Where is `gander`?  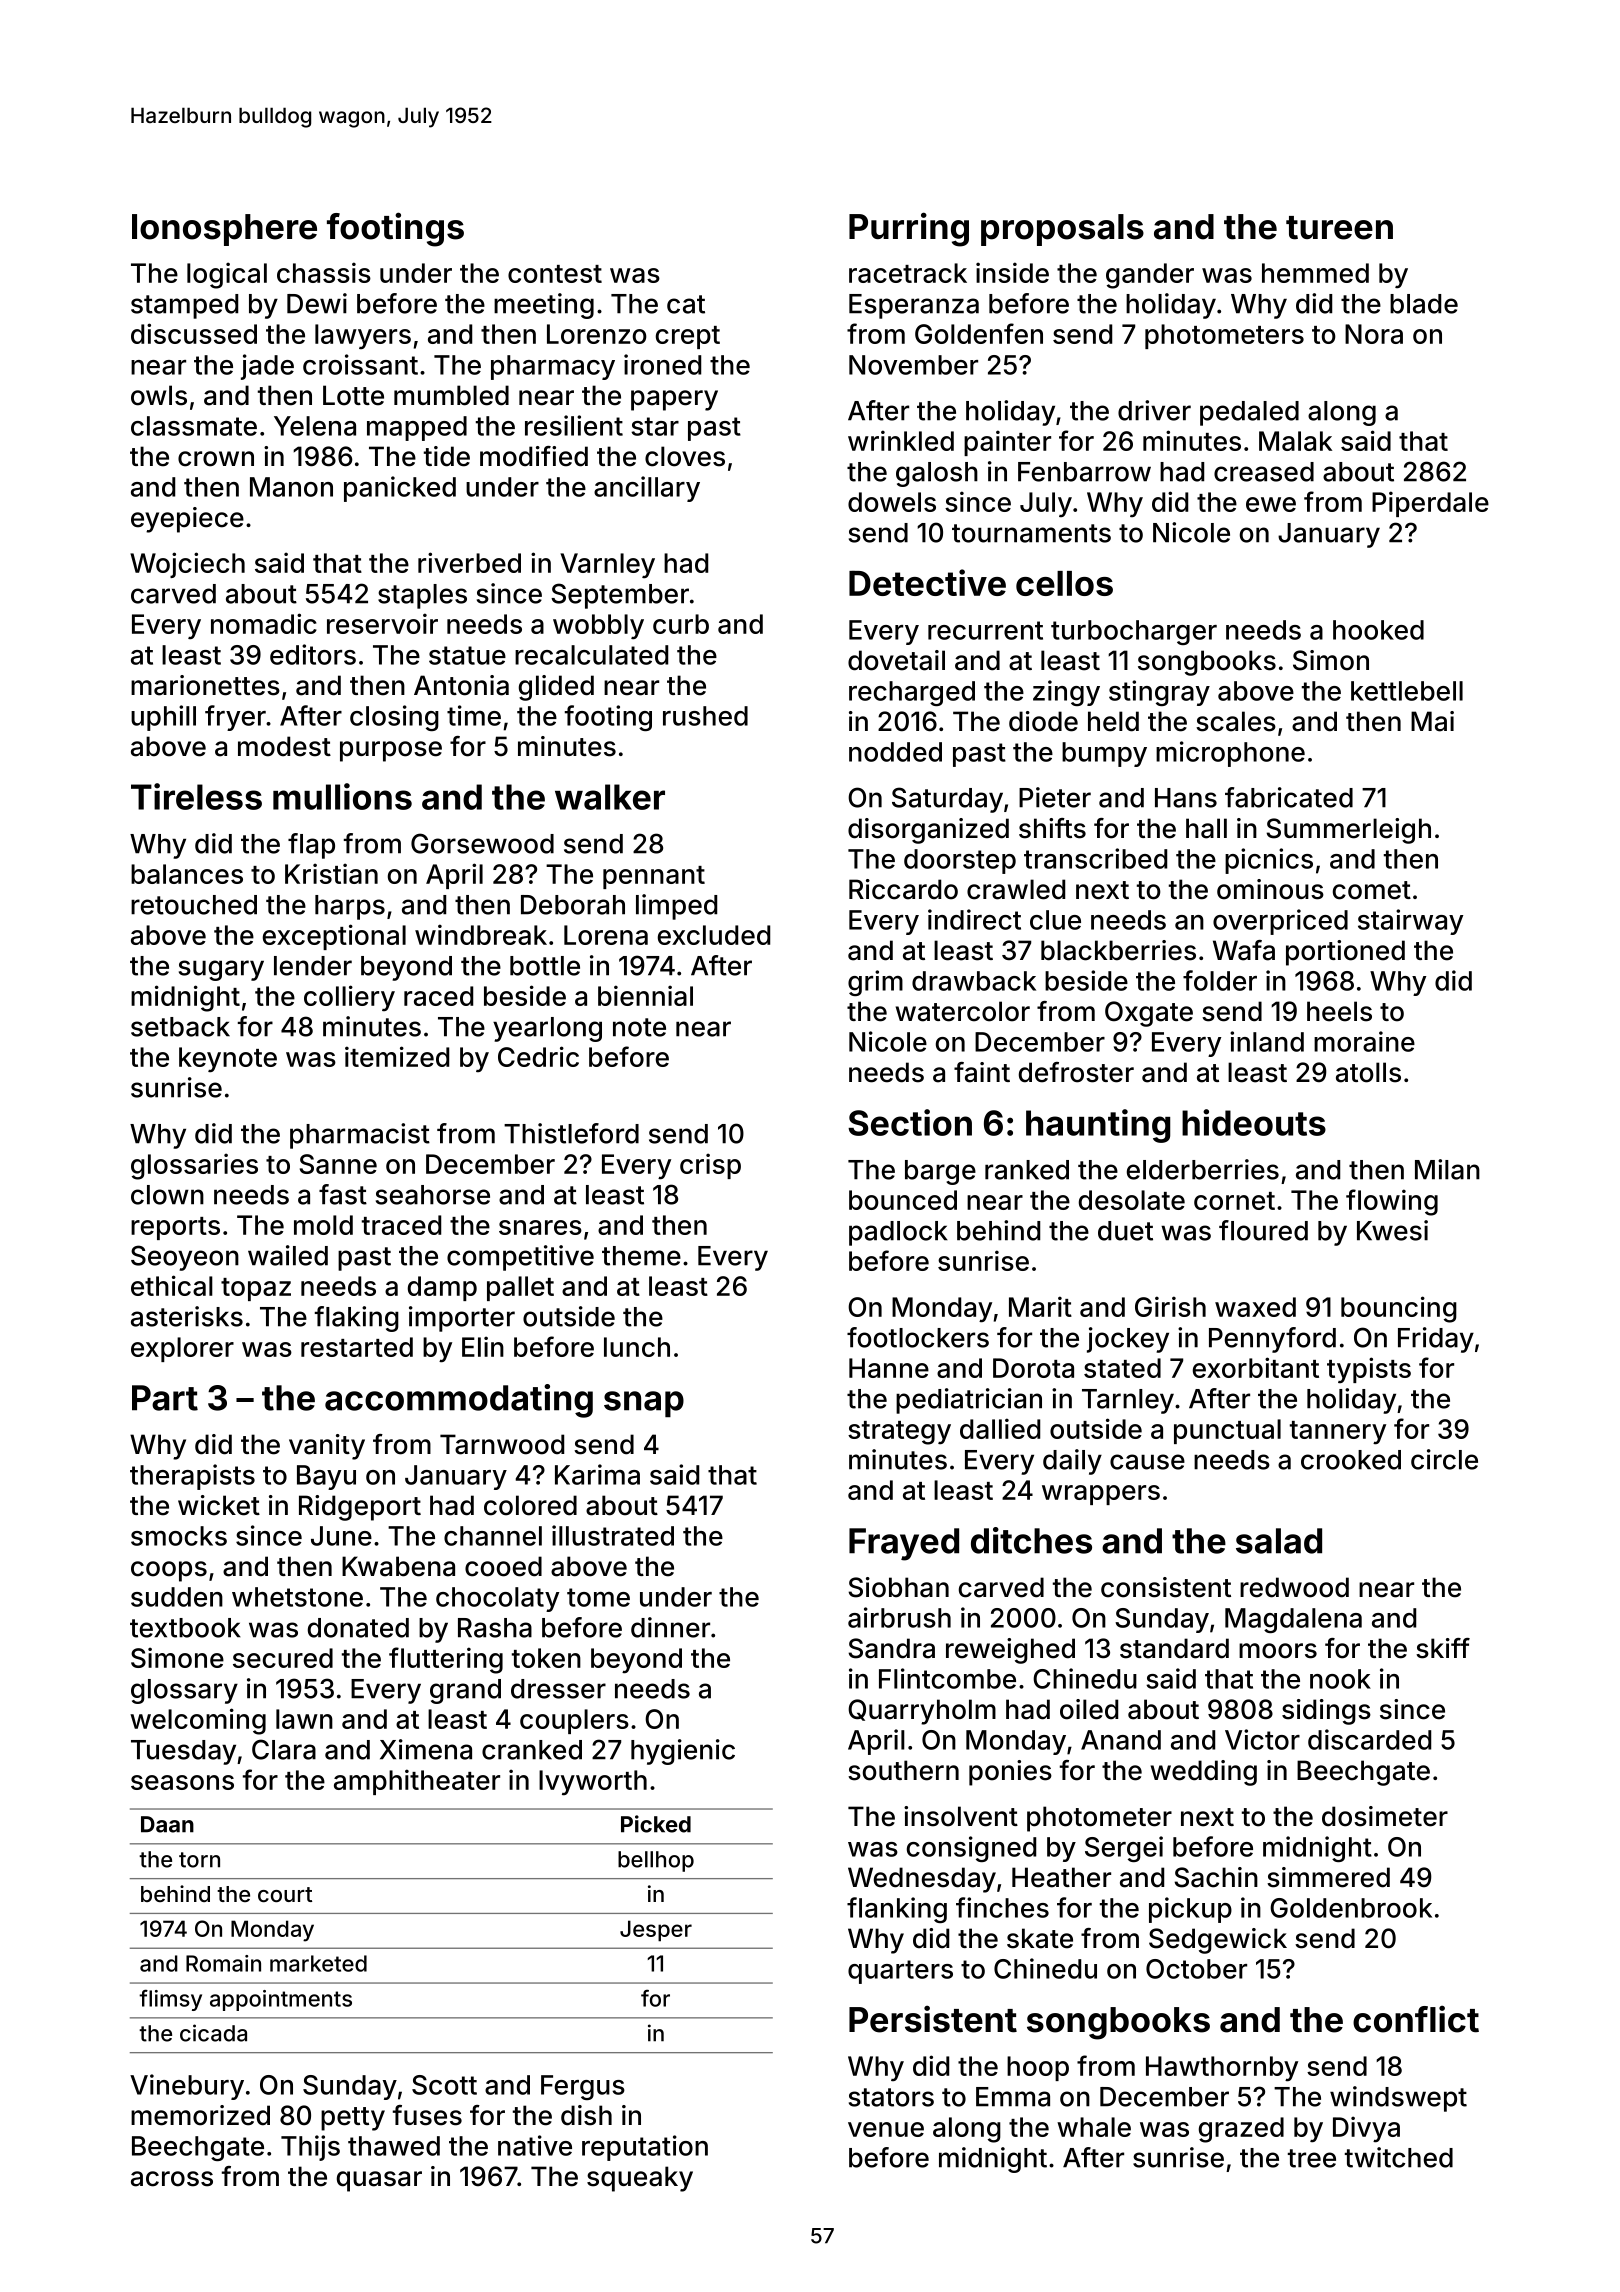
gander is located at coordinates (1150, 276).
